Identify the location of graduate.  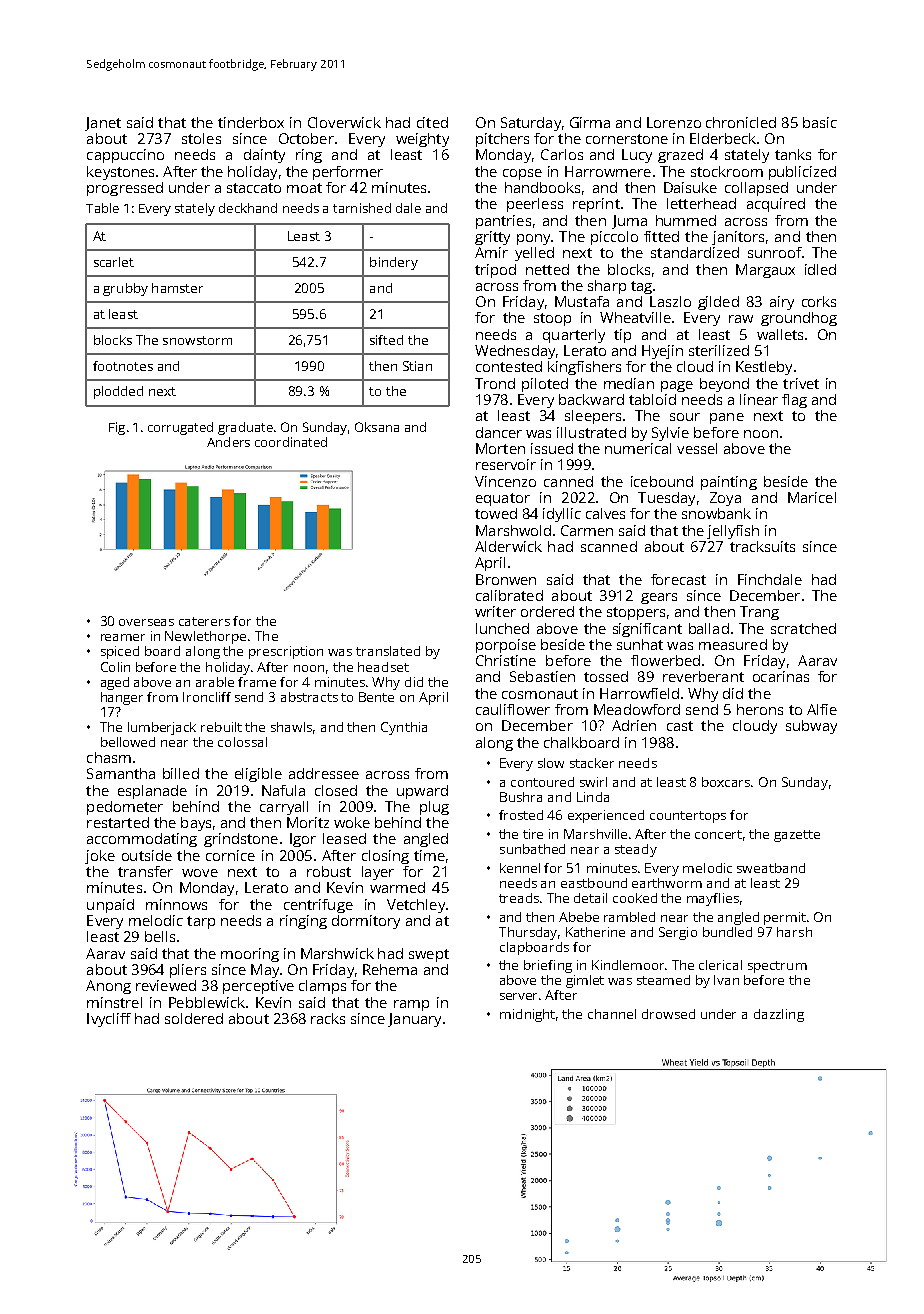
(245, 428).
